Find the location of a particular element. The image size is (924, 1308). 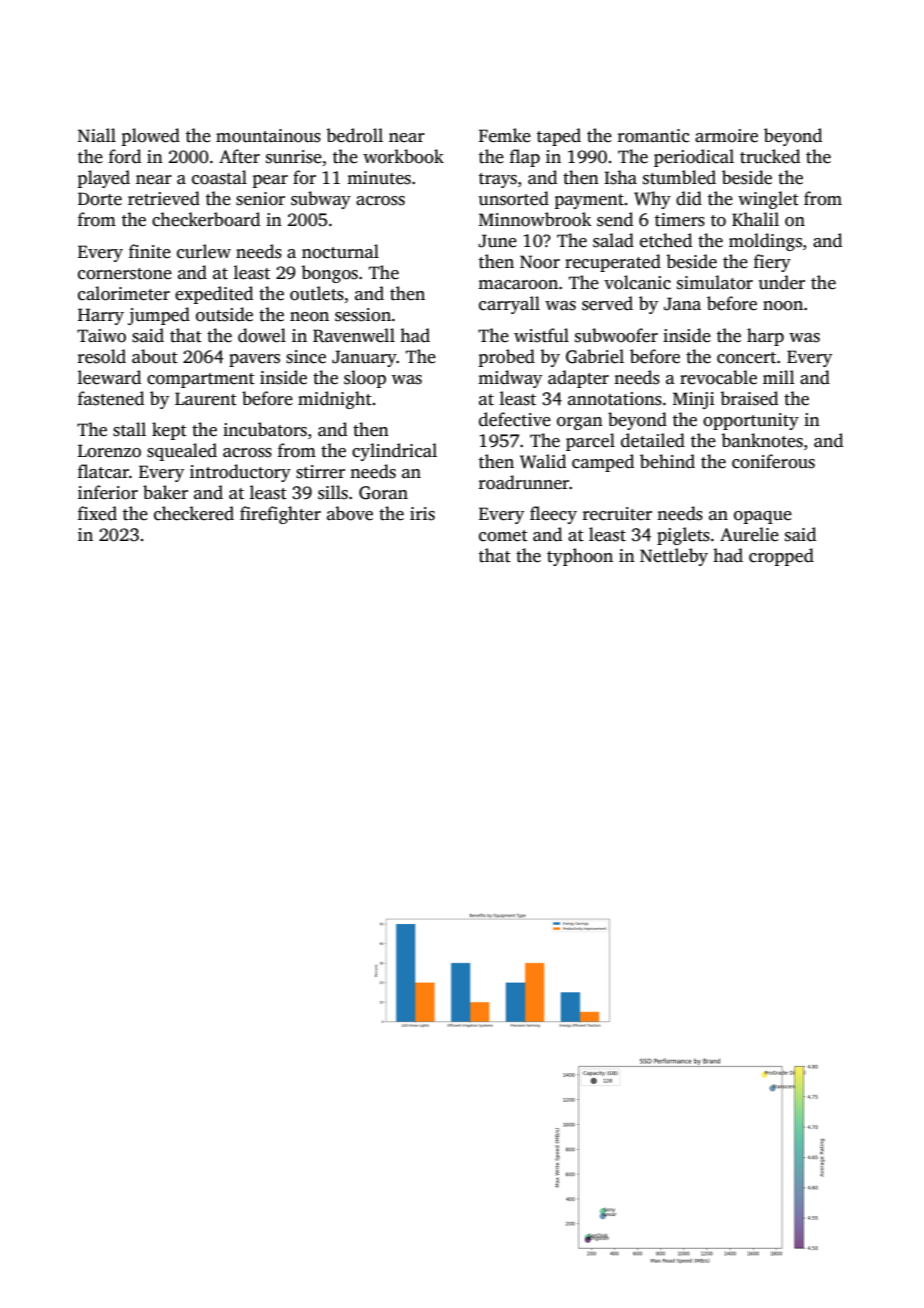

taped is located at coordinates (559, 137).
